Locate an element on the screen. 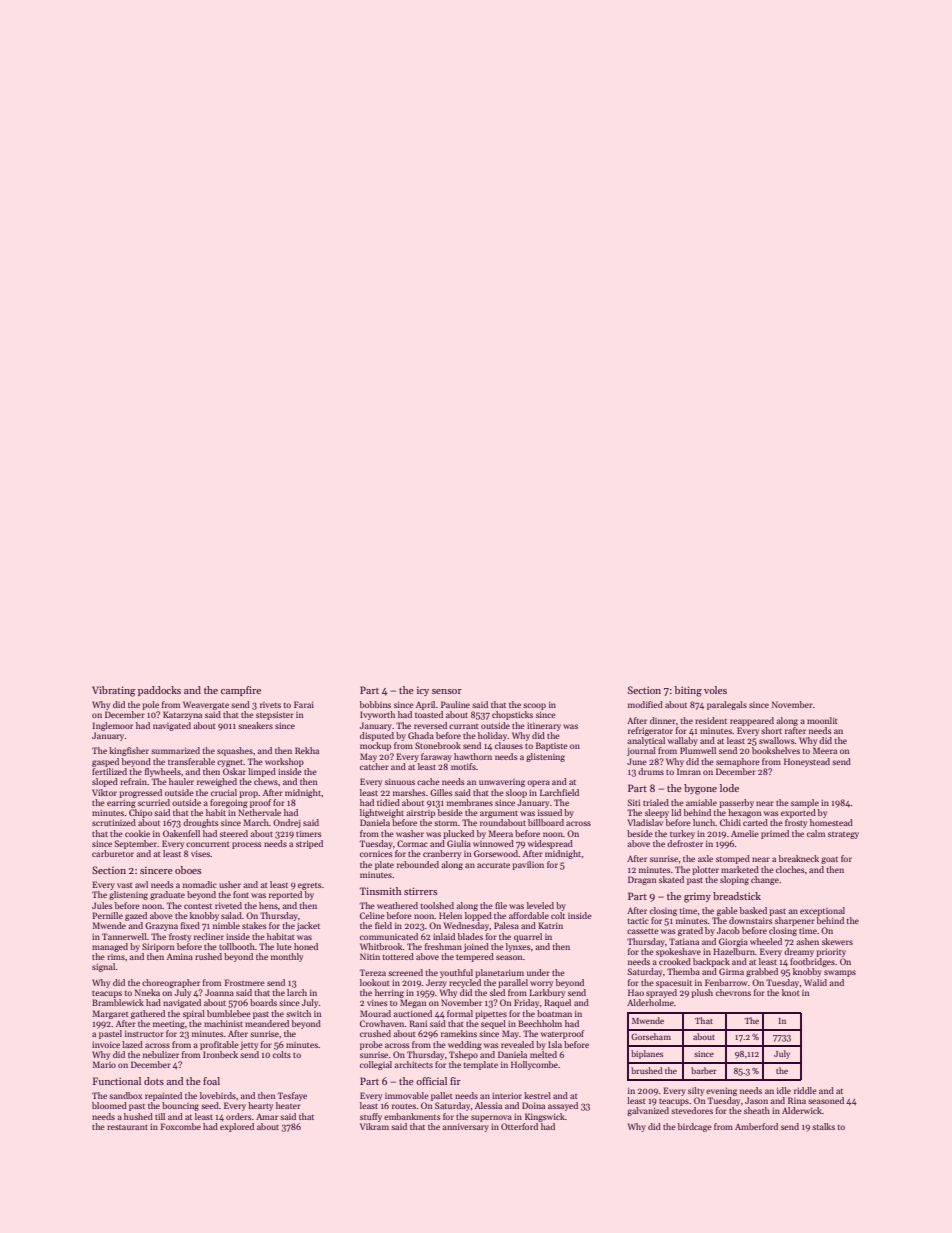  voles is located at coordinates (715, 690).
